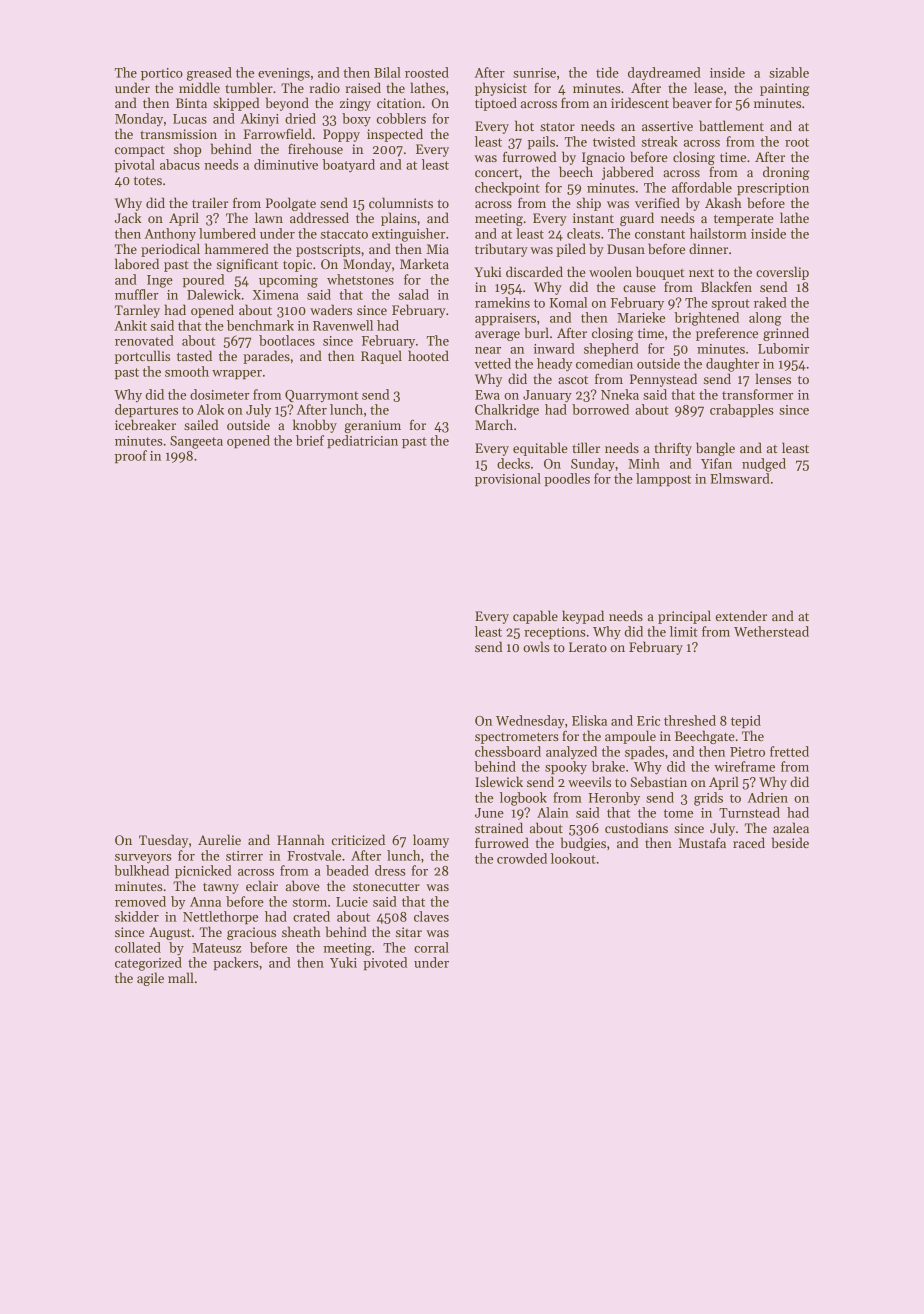  I want to click on Pietro, so click(747, 752).
